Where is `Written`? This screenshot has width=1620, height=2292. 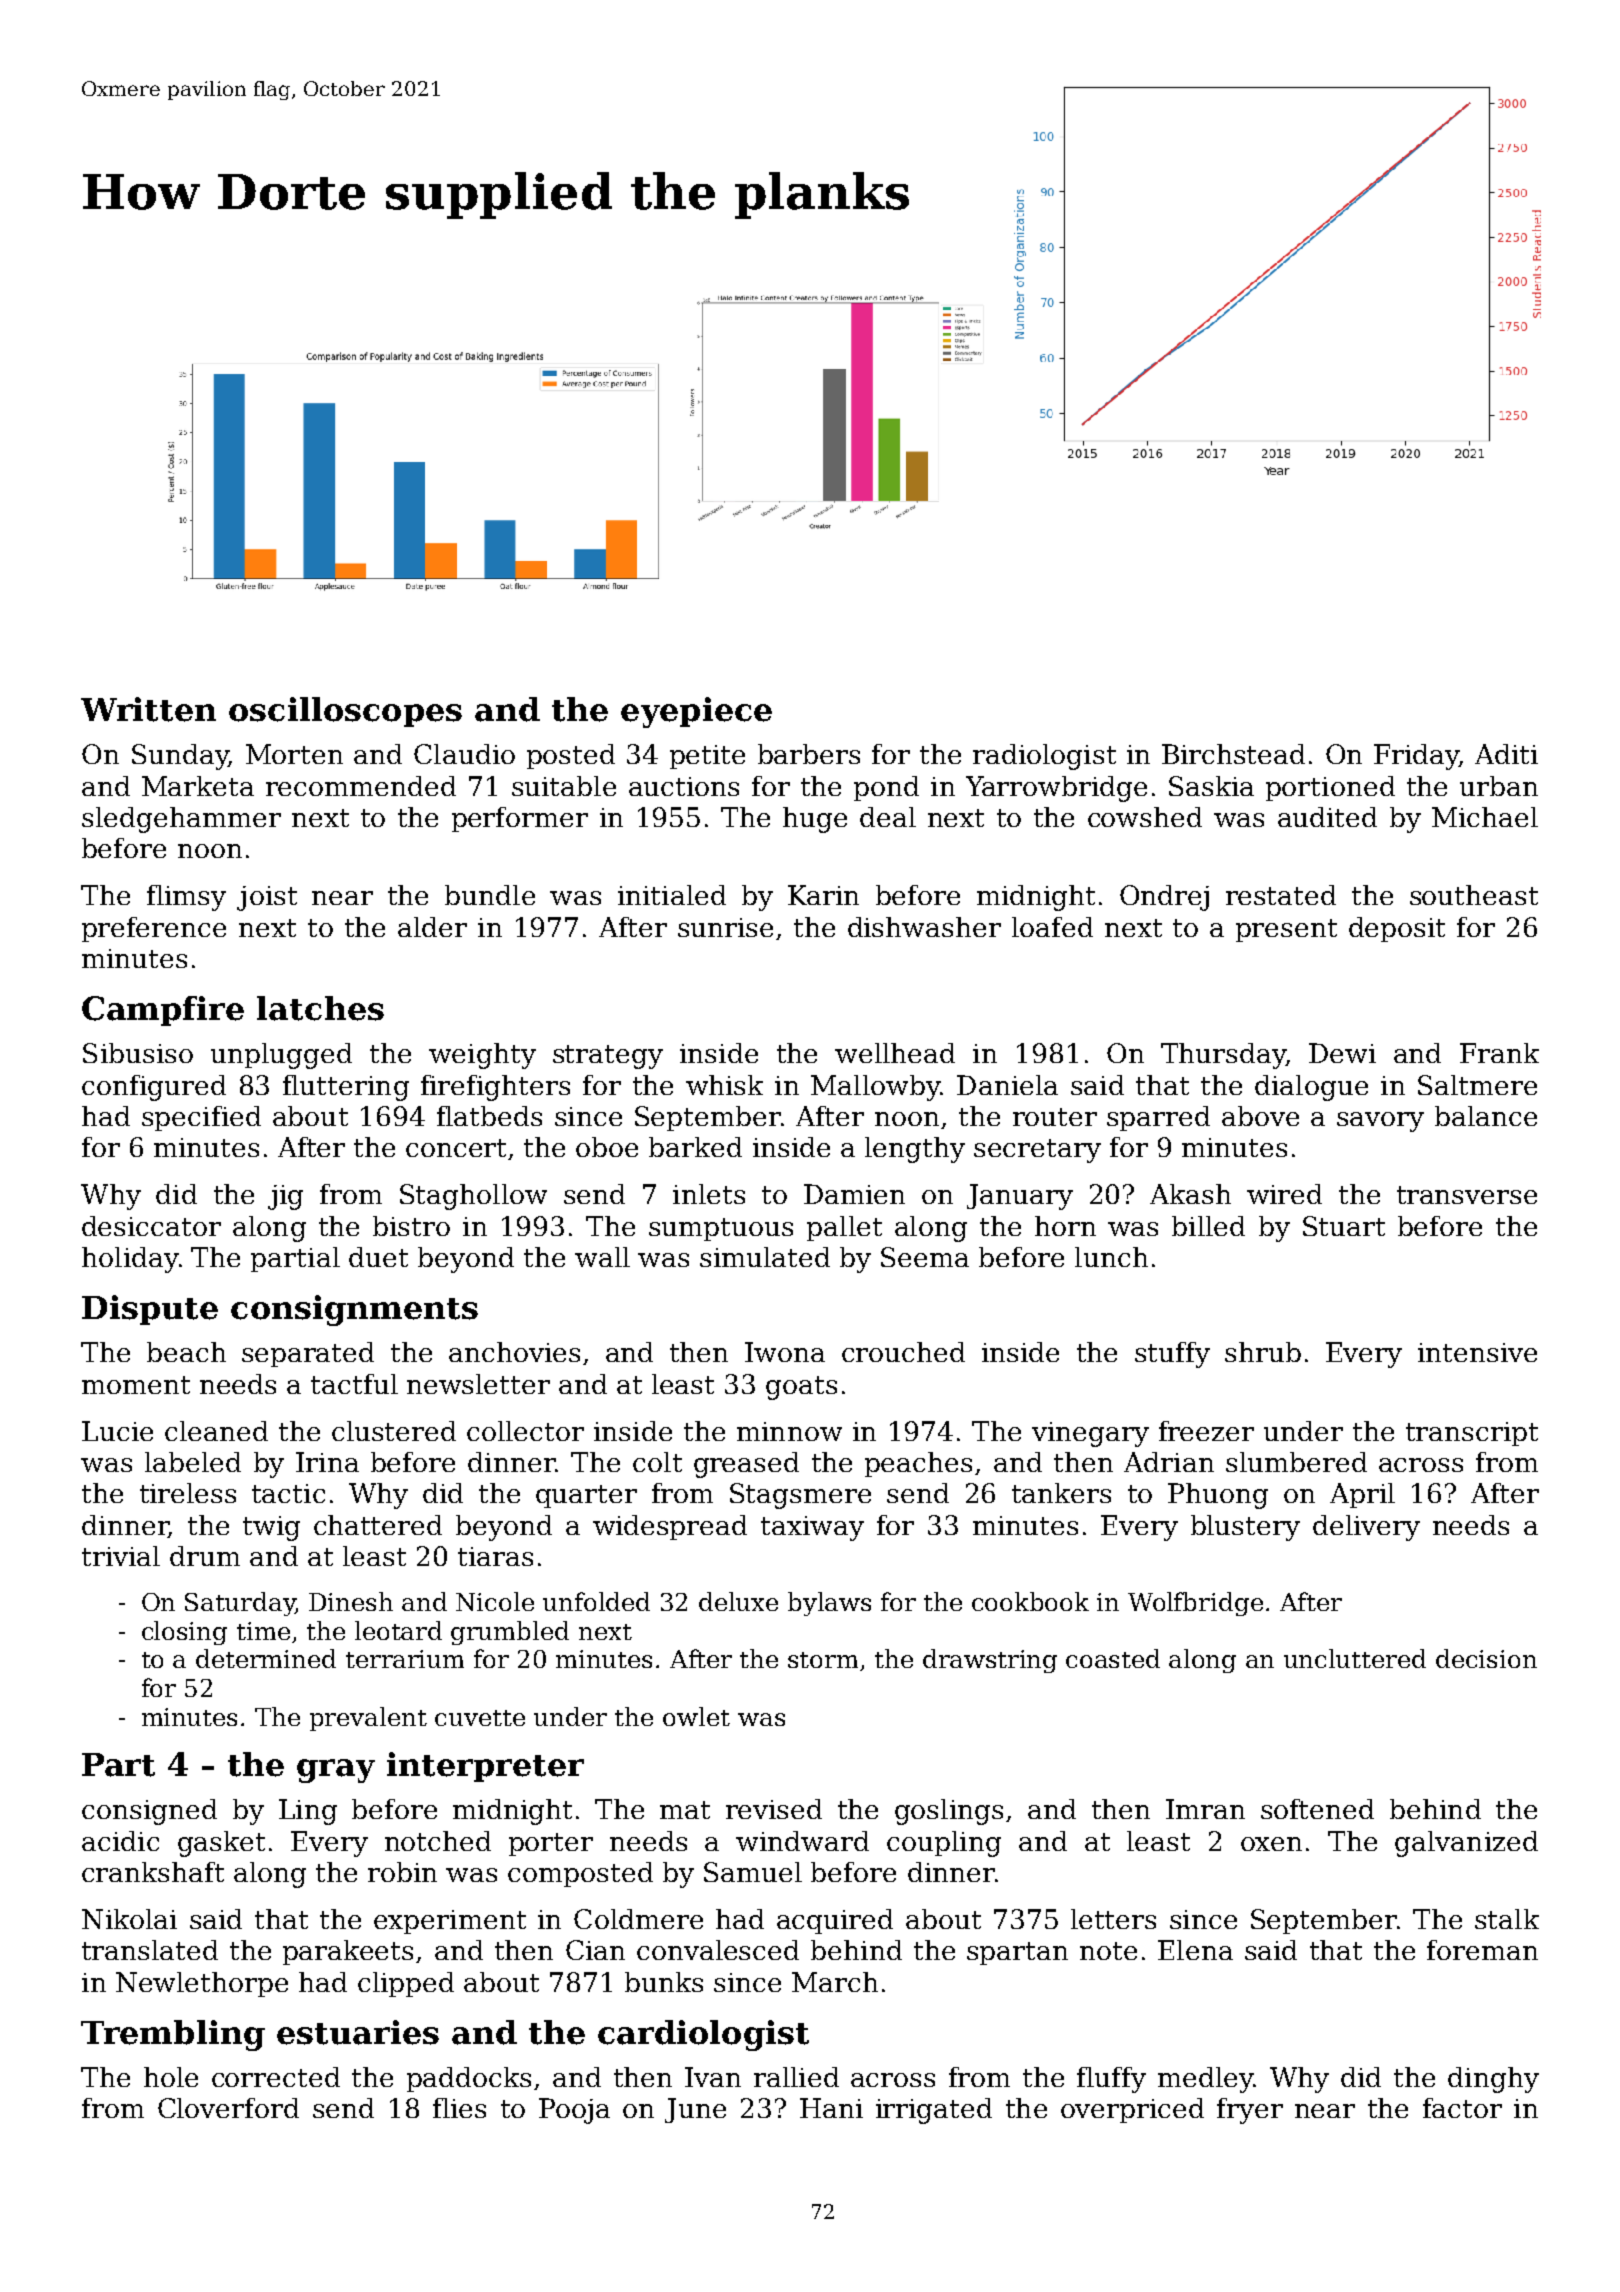
Written is located at coordinates (148, 709).
